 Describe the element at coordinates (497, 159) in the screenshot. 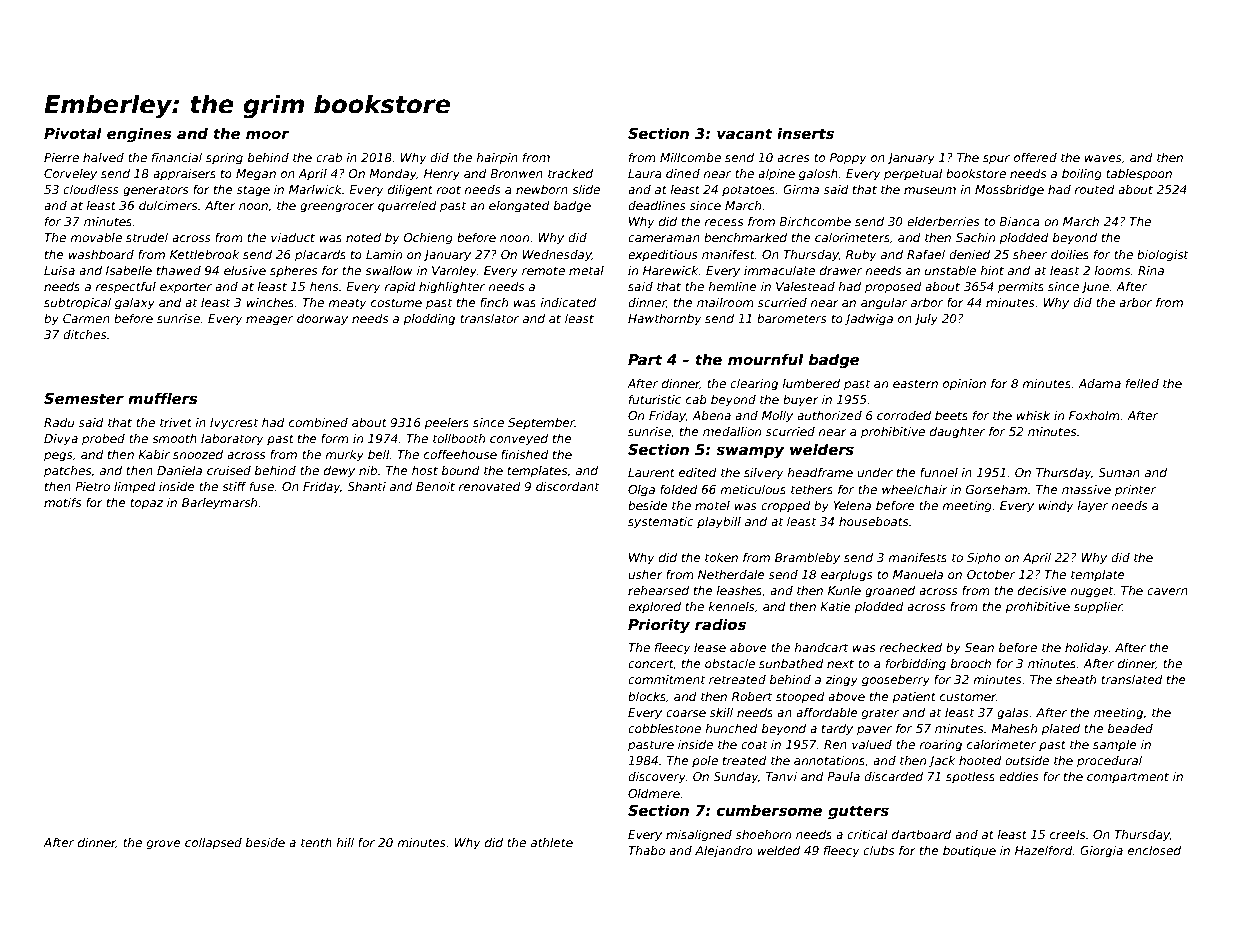

I see `hairpin` at that location.
